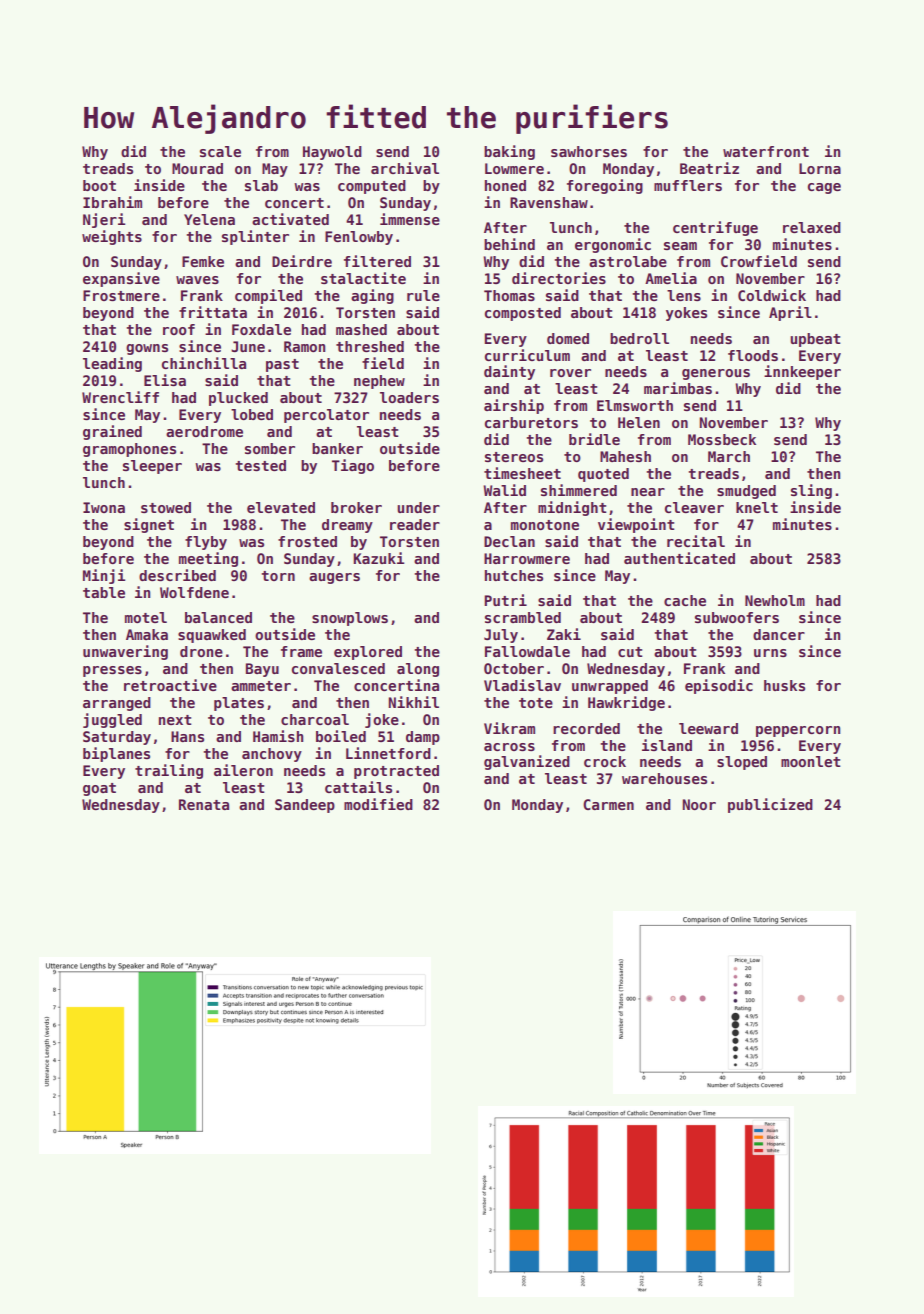  What do you see at coordinates (775, 600) in the image?
I see `Newholm` at bounding box center [775, 600].
